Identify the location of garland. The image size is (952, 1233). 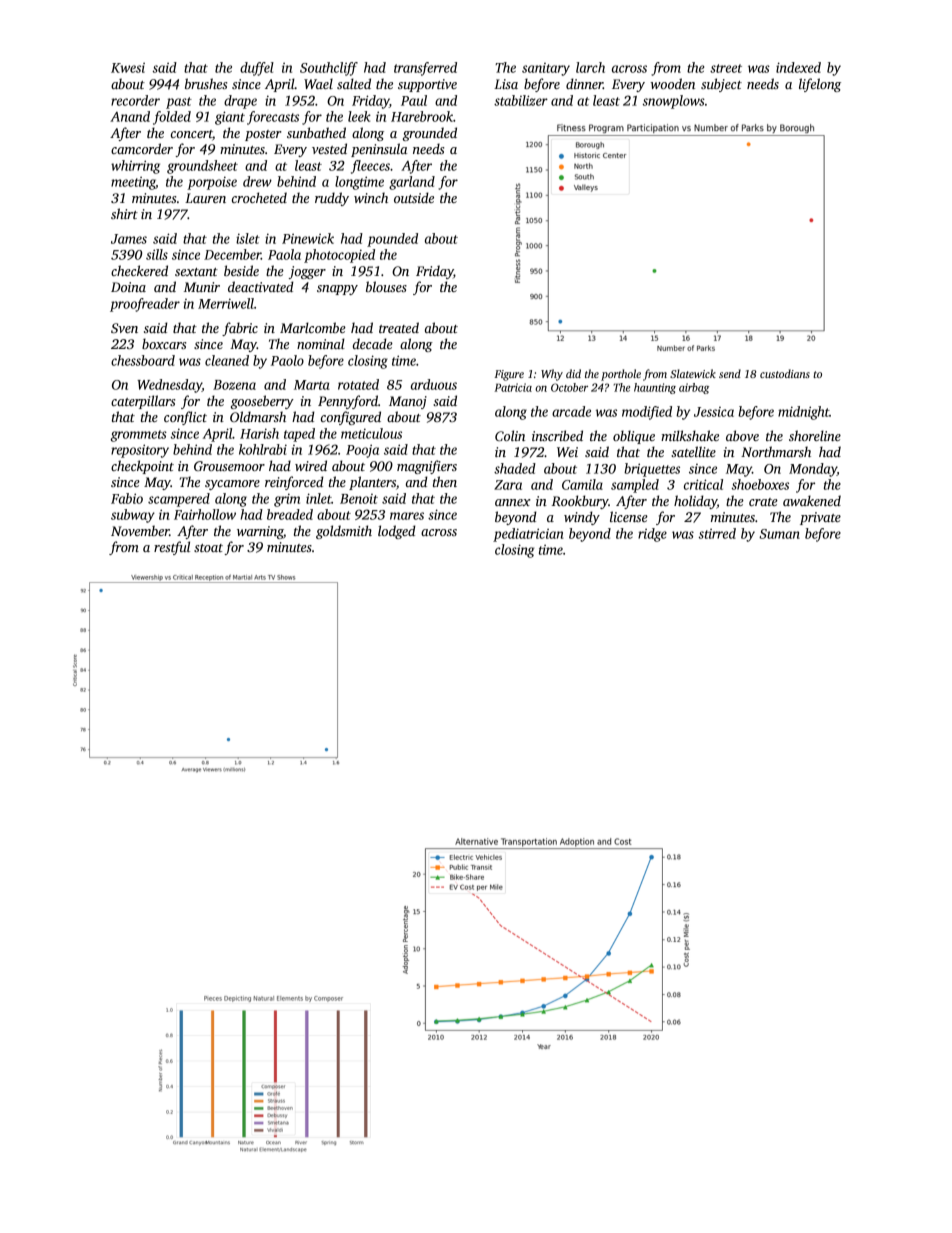
(412, 183).
